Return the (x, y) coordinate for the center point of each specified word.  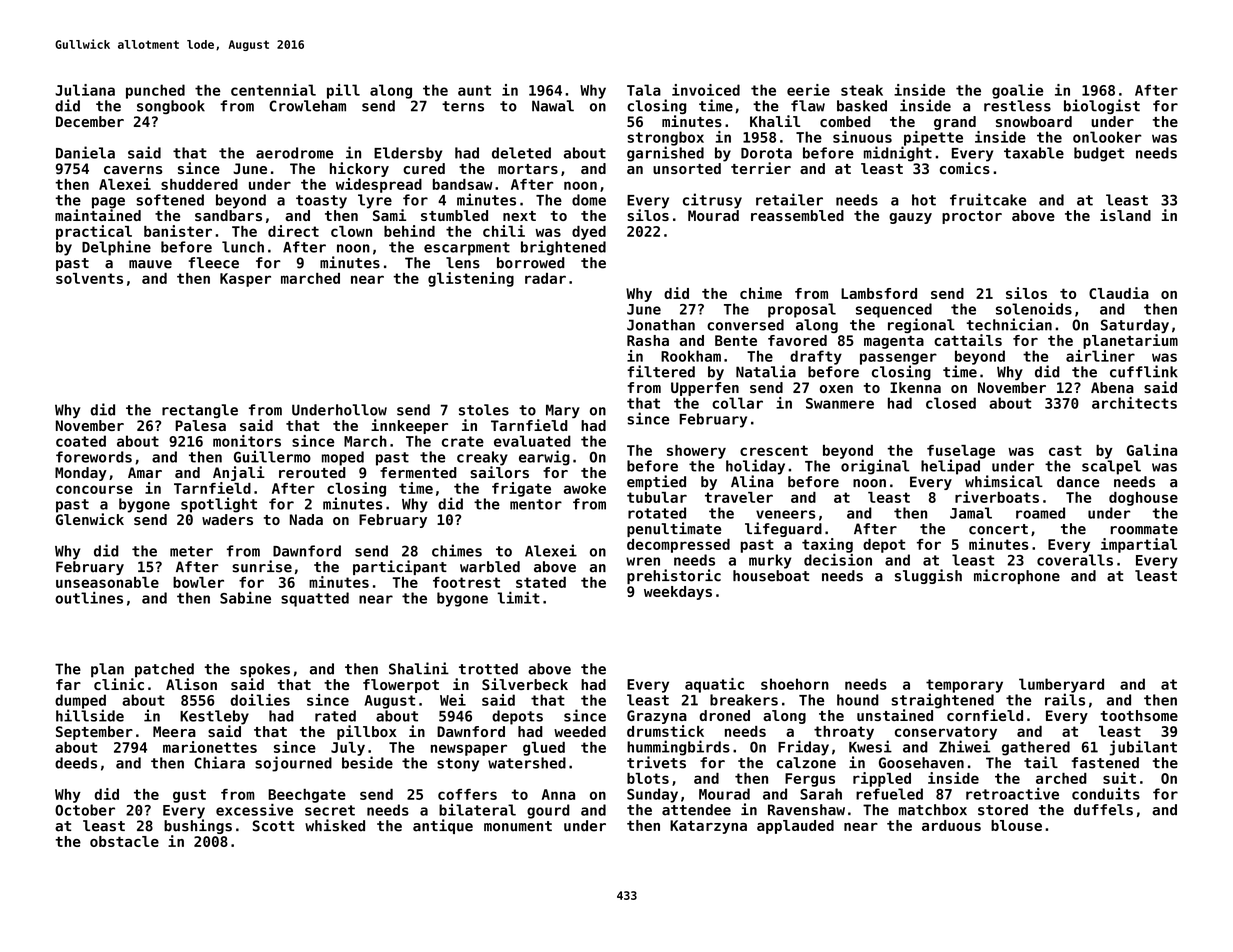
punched (155, 91)
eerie (808, 90)
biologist (1102, 106)
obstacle (124, 841)
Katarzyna (708, 827)
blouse (1016, 825)
